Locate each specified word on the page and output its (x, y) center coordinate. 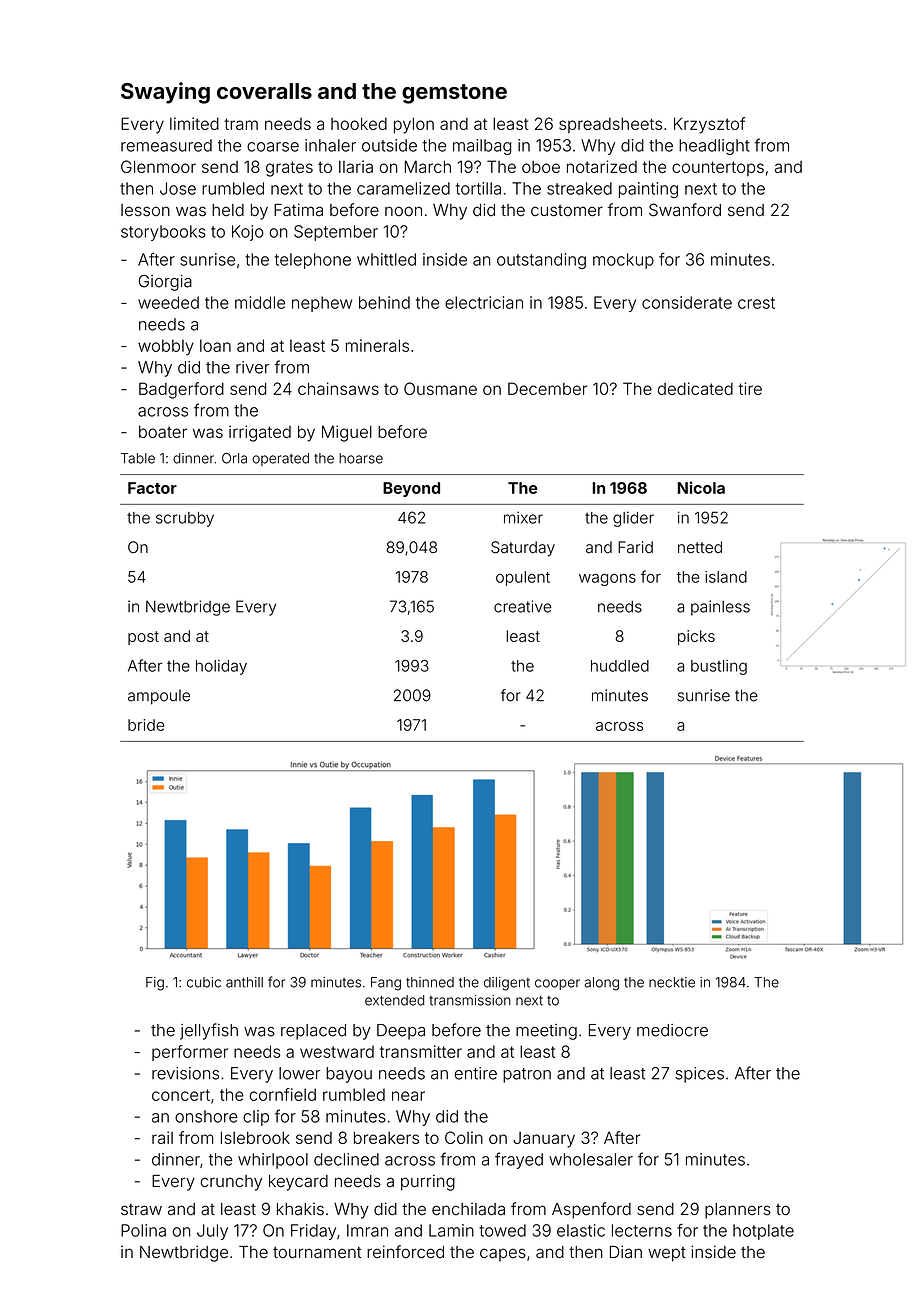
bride (146, 725)
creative (523, 606)
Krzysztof (709, 125)
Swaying (165, 93)
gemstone (454, 94)
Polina (143, 1230)
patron (527, 1075)
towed (502, 1230)
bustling (719, 667)
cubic (204, 982)
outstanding (541, 261)
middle (260, 302)
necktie (672, 982)
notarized (602, 166)
